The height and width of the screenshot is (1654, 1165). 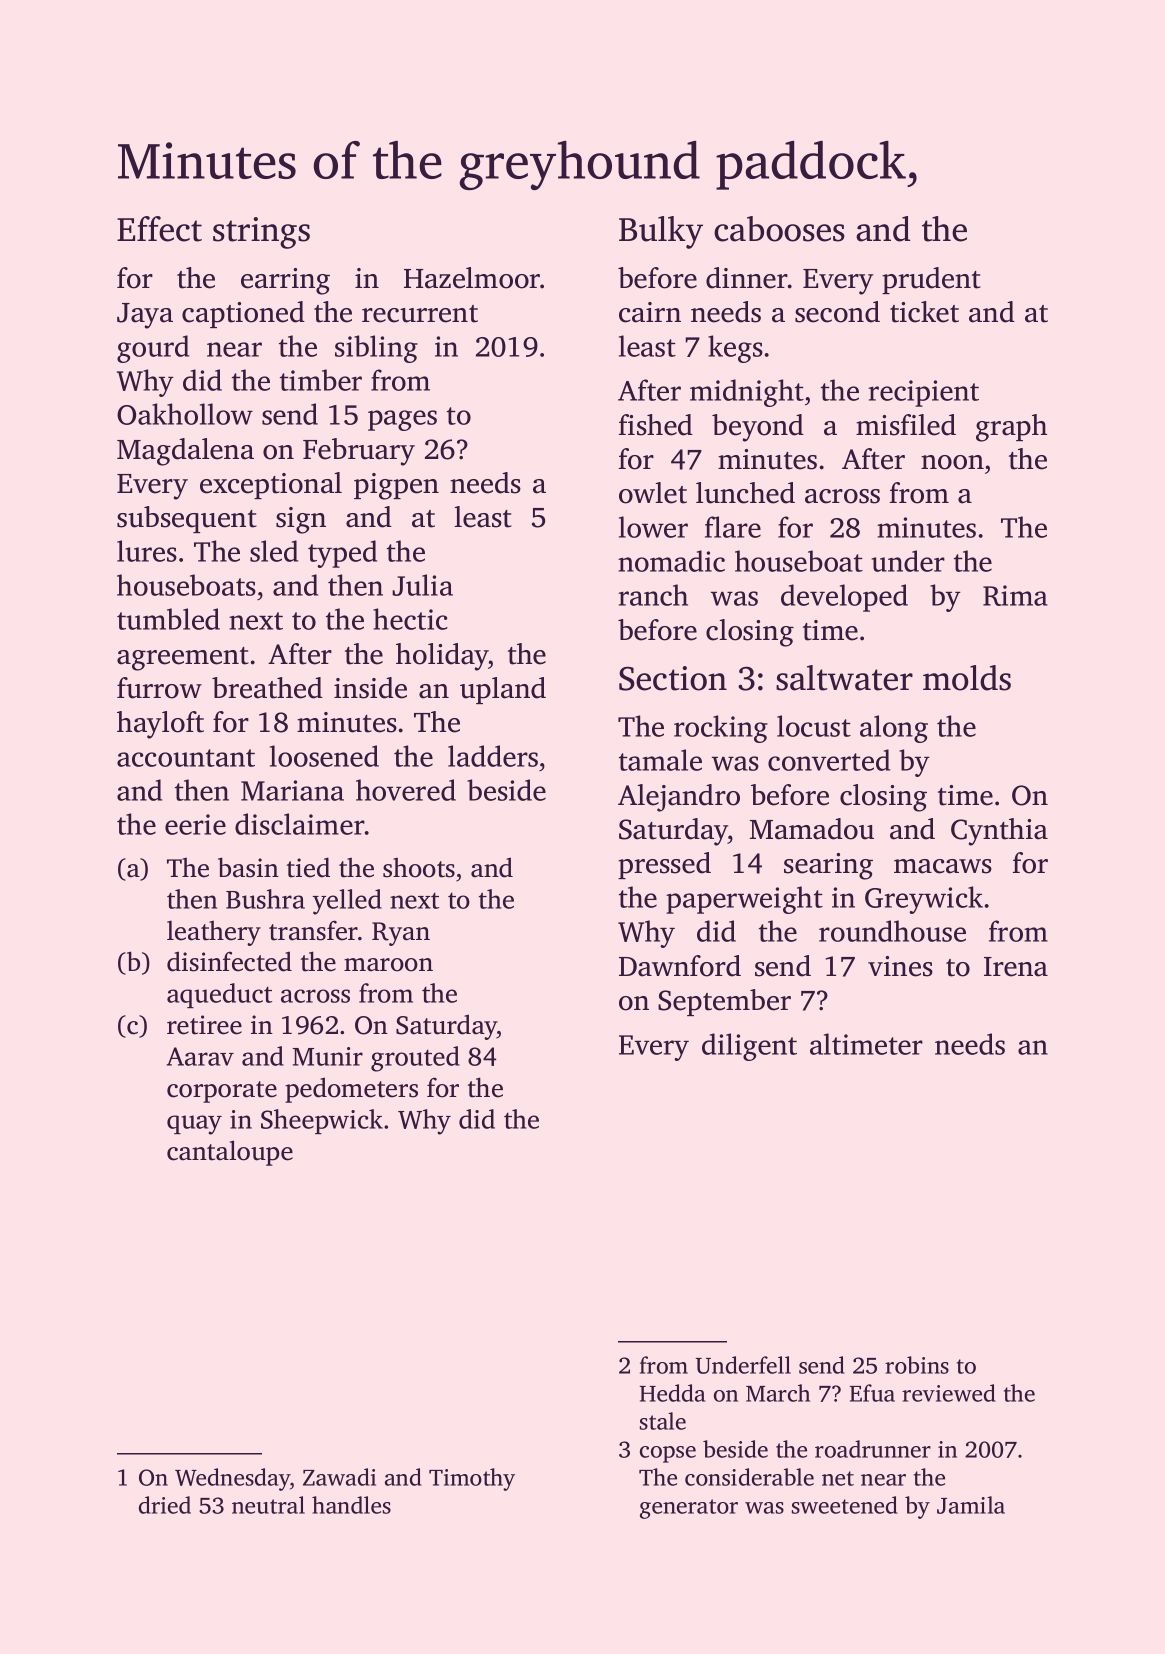 What do you see at coordinates (650, 312) in the screenshot?
I see `cairn` at bounding box center [650, 312].
